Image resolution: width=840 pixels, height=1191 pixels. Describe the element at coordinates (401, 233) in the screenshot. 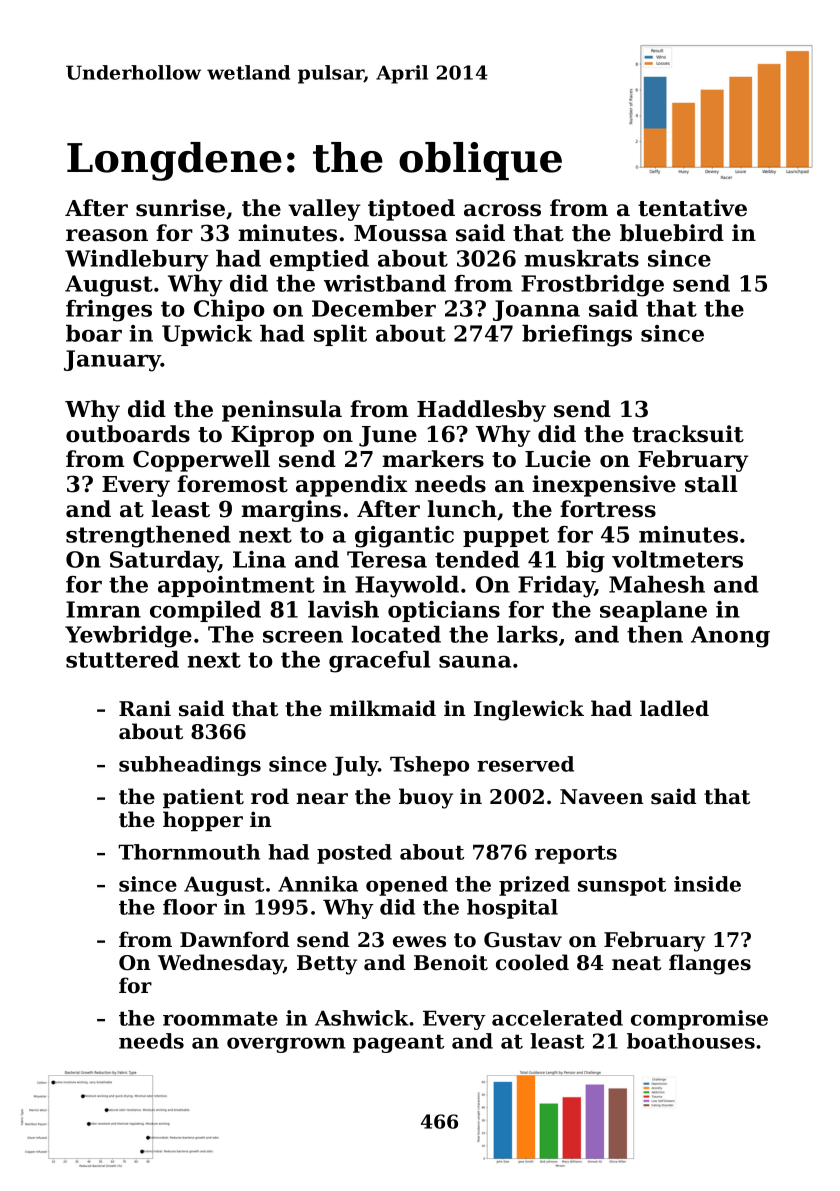

I see `Moussa` at that location.
